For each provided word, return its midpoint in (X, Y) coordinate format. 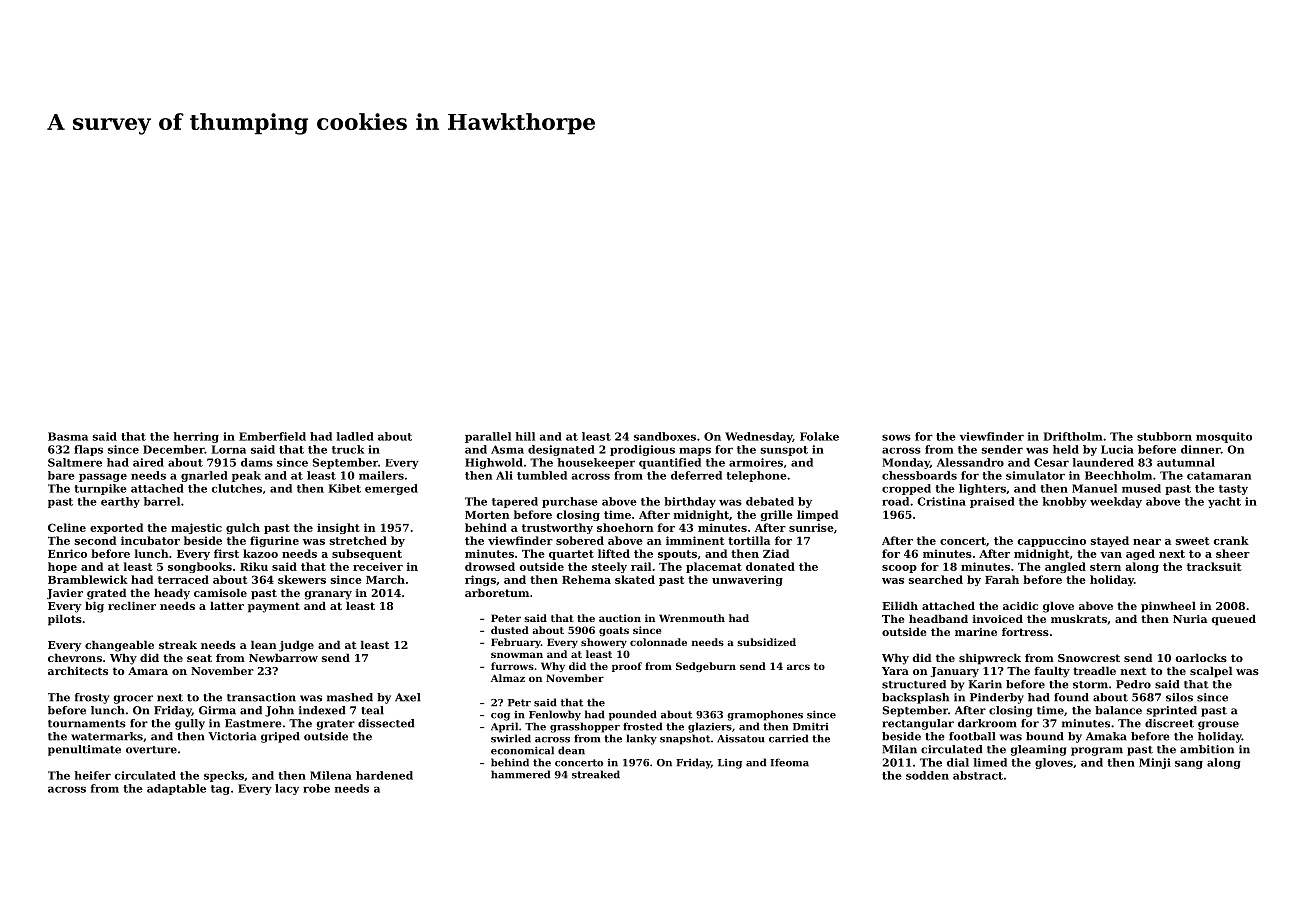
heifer (92, 775)
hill (525, 436)
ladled (355, 436)
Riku (254, 566)
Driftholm (1073, 436)
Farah (1002, 579)
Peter (506, 618)
